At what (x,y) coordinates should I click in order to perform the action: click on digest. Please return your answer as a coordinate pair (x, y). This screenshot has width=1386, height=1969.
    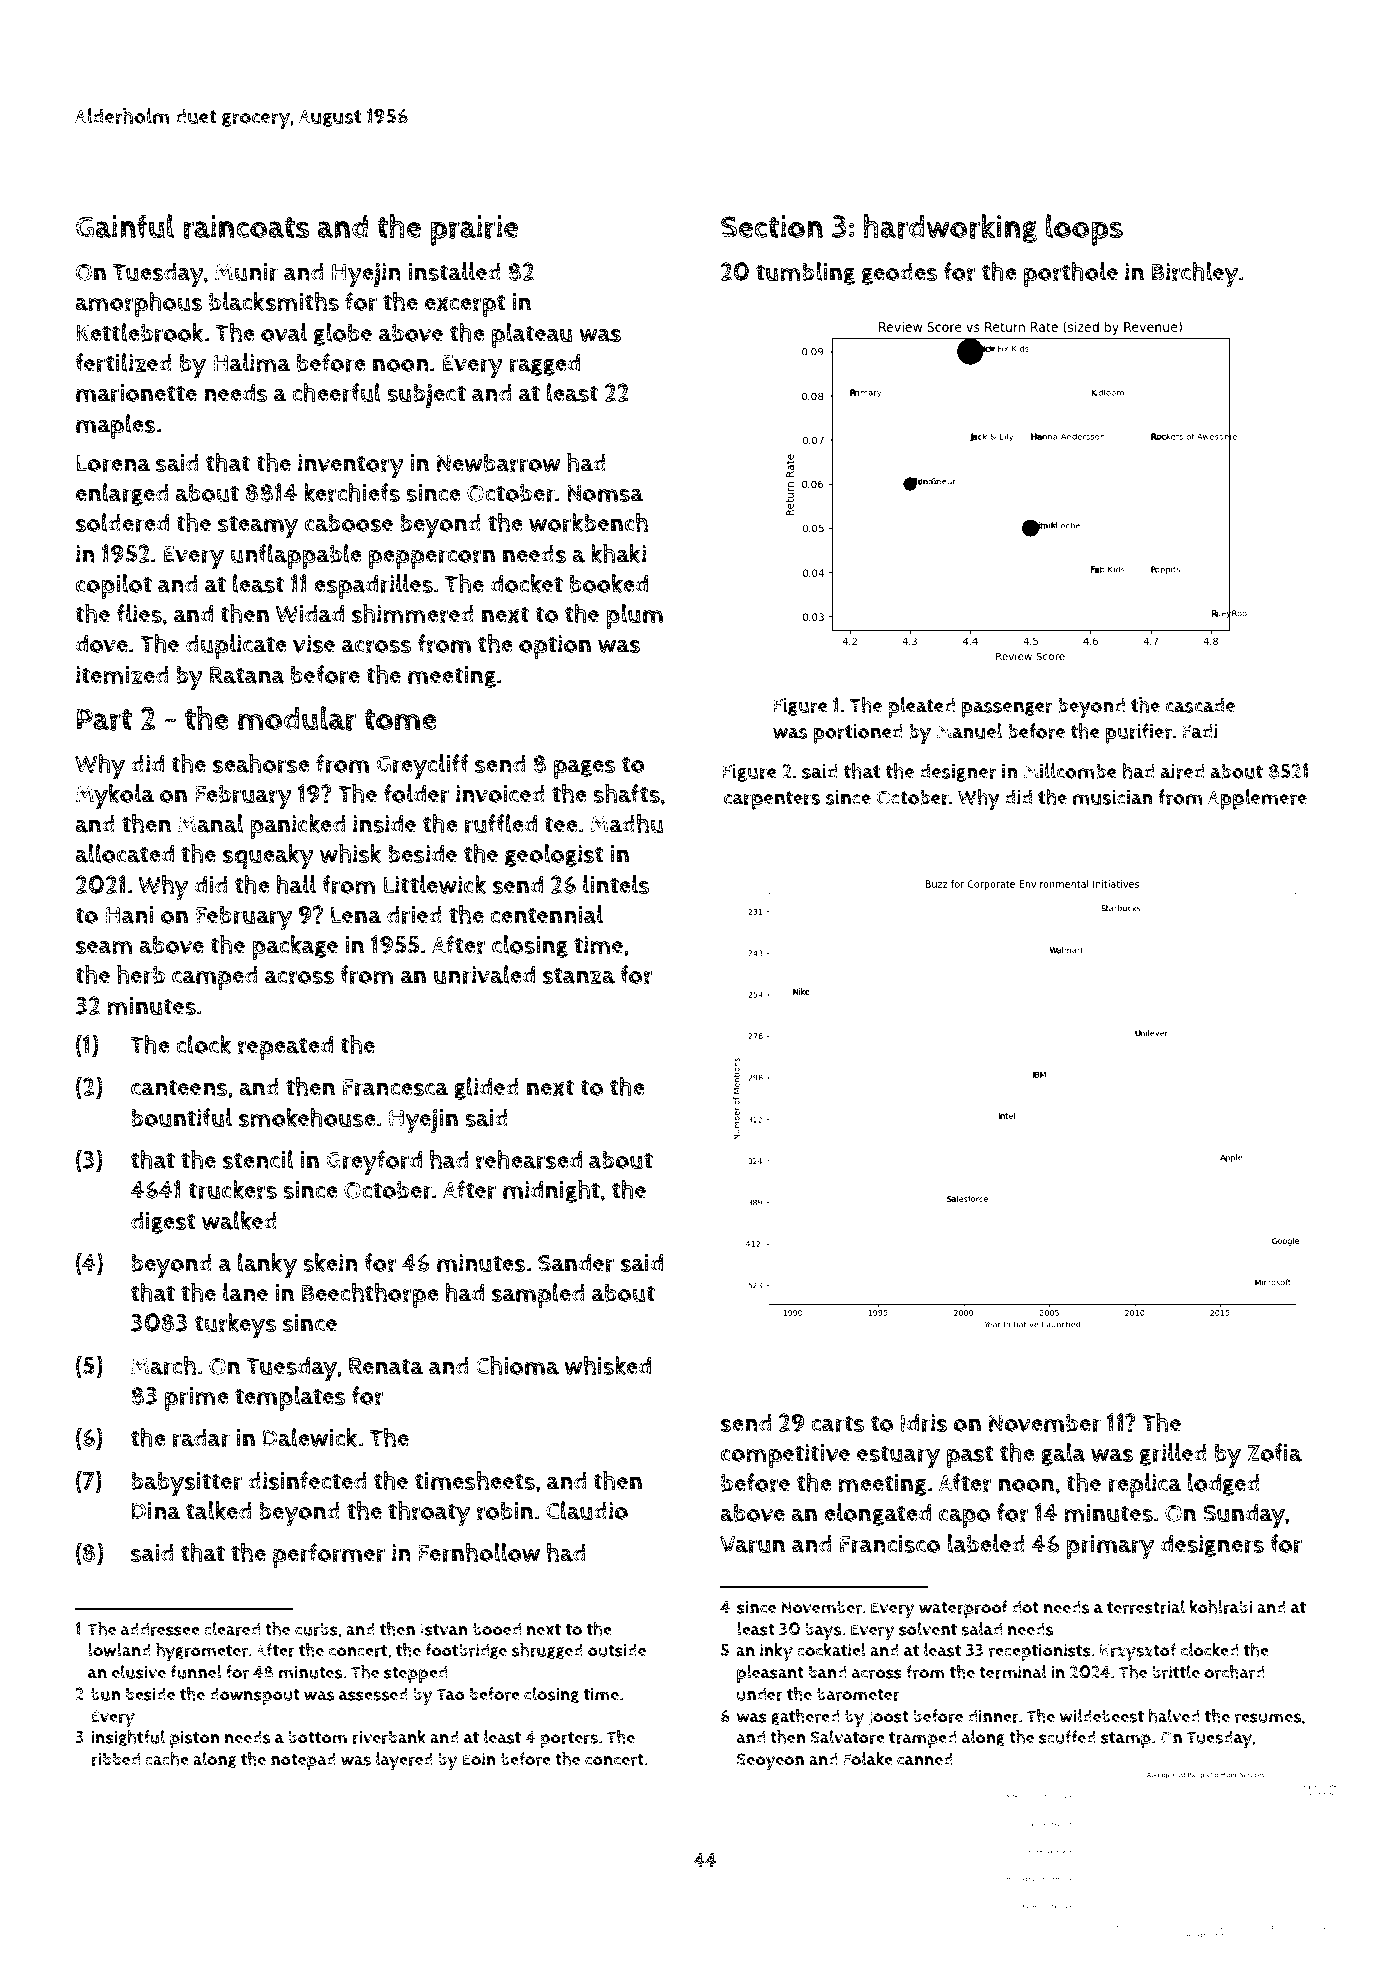
    Looking at the image, I should click on (163, 1222).
